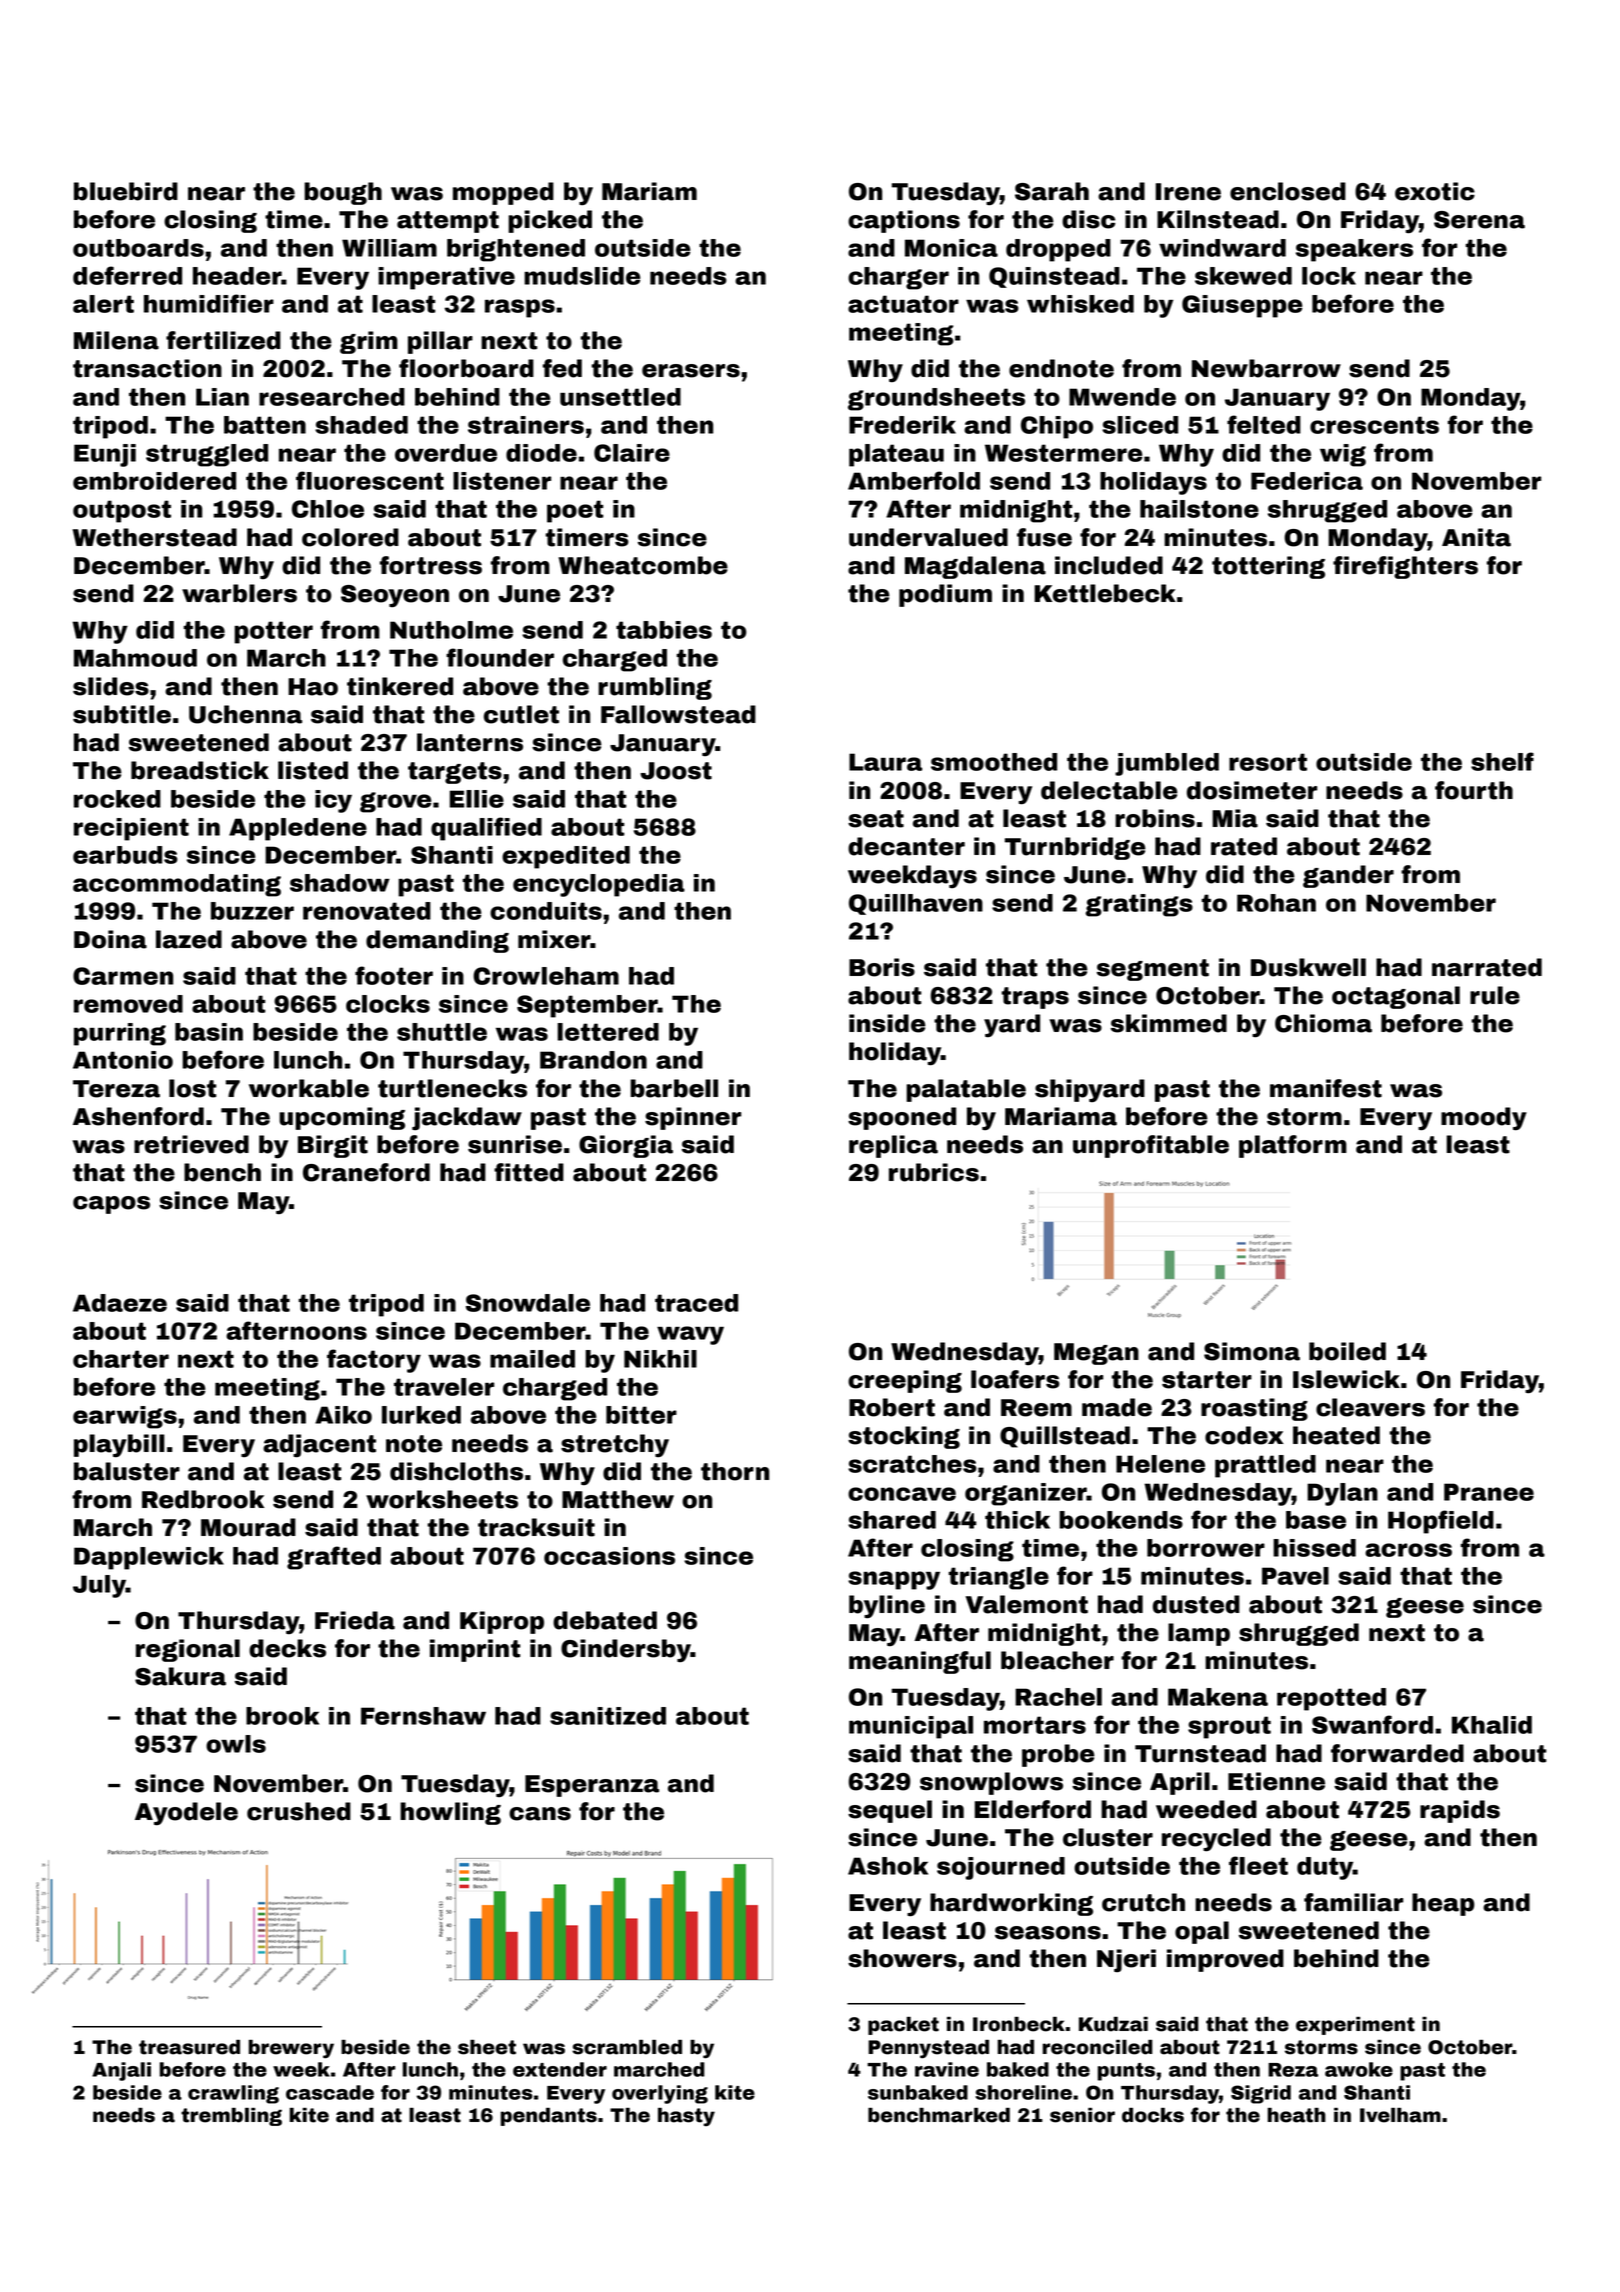 The width and height of the page is (1620, 2292). Describe the element at coordinates (887, 1023) in the page. I see `inside` at that location.
